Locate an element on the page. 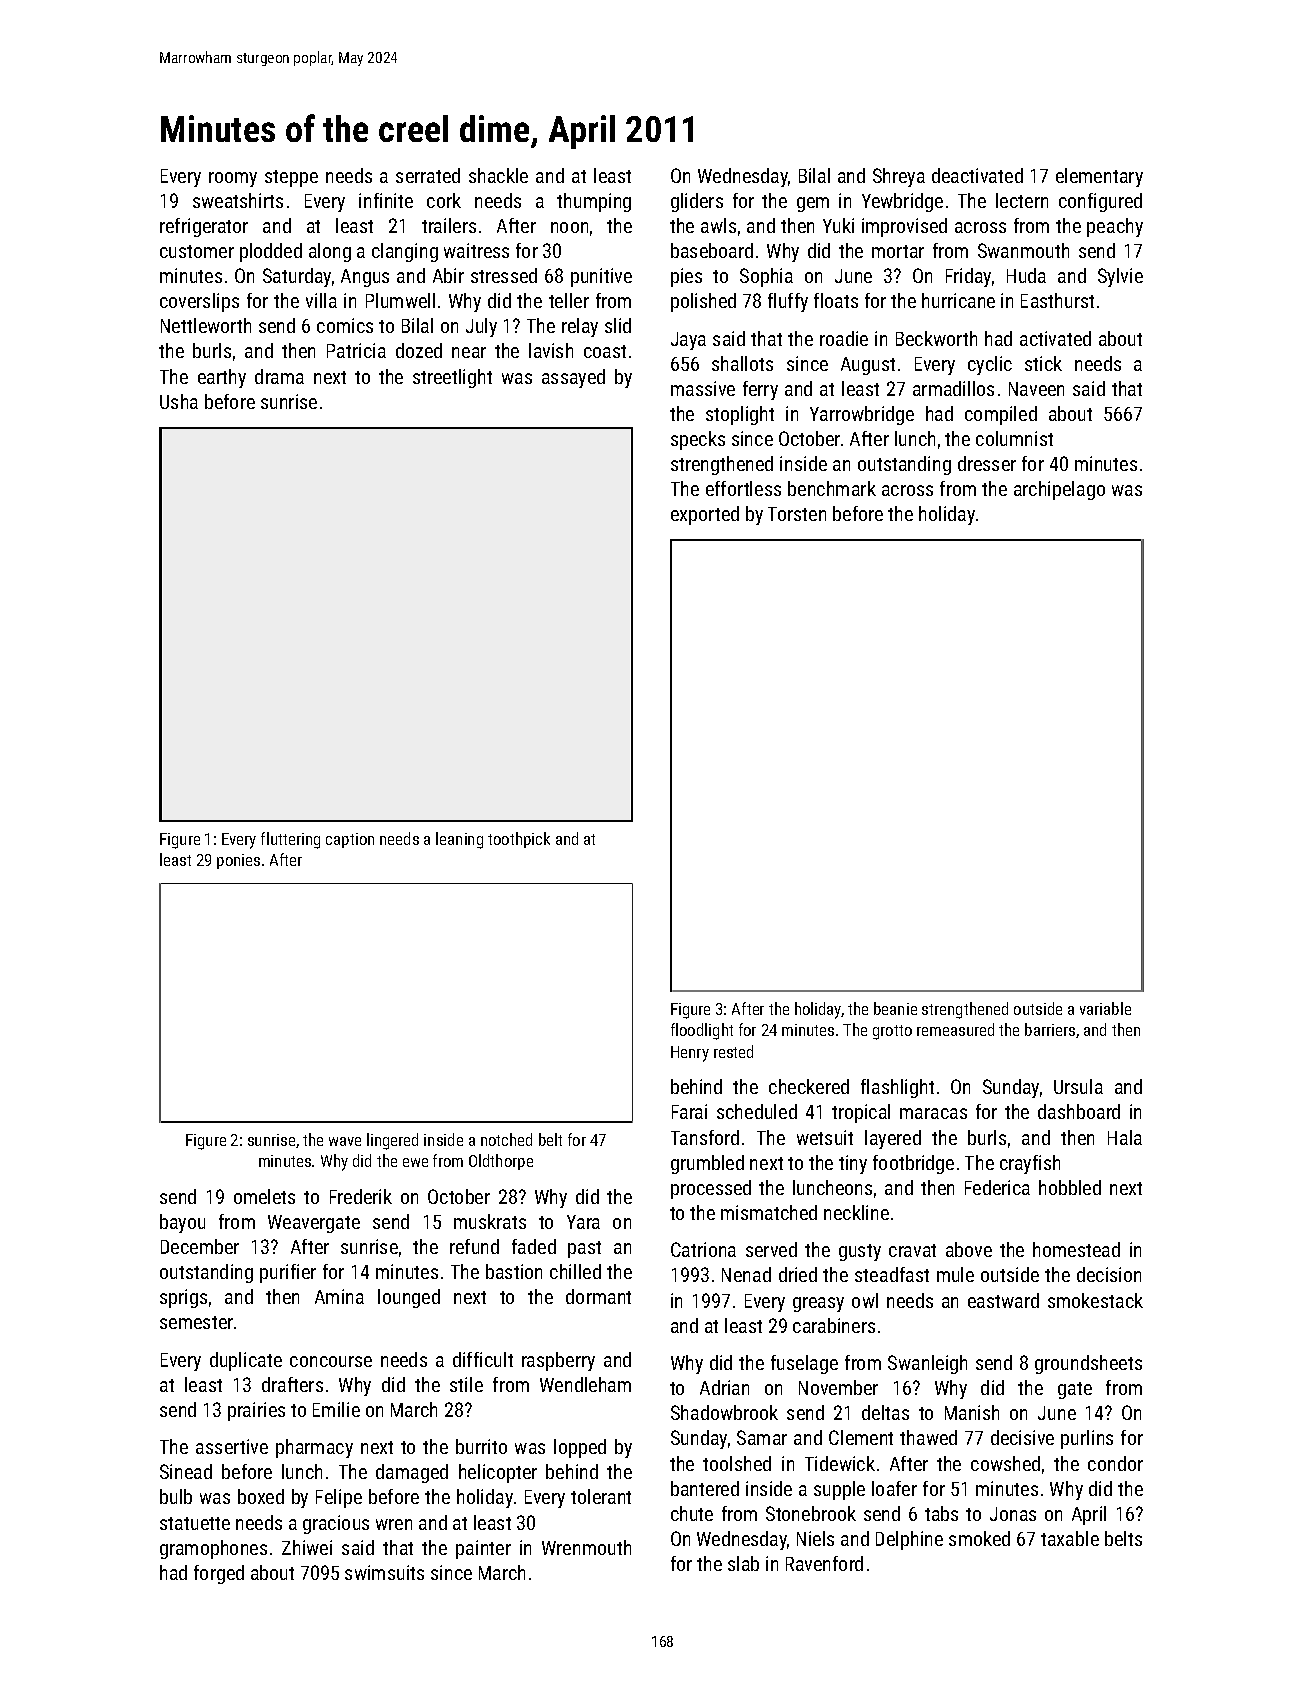 The height and width of the image is (1686, 1303). archipelago is located at coordinates (1059, 490).
